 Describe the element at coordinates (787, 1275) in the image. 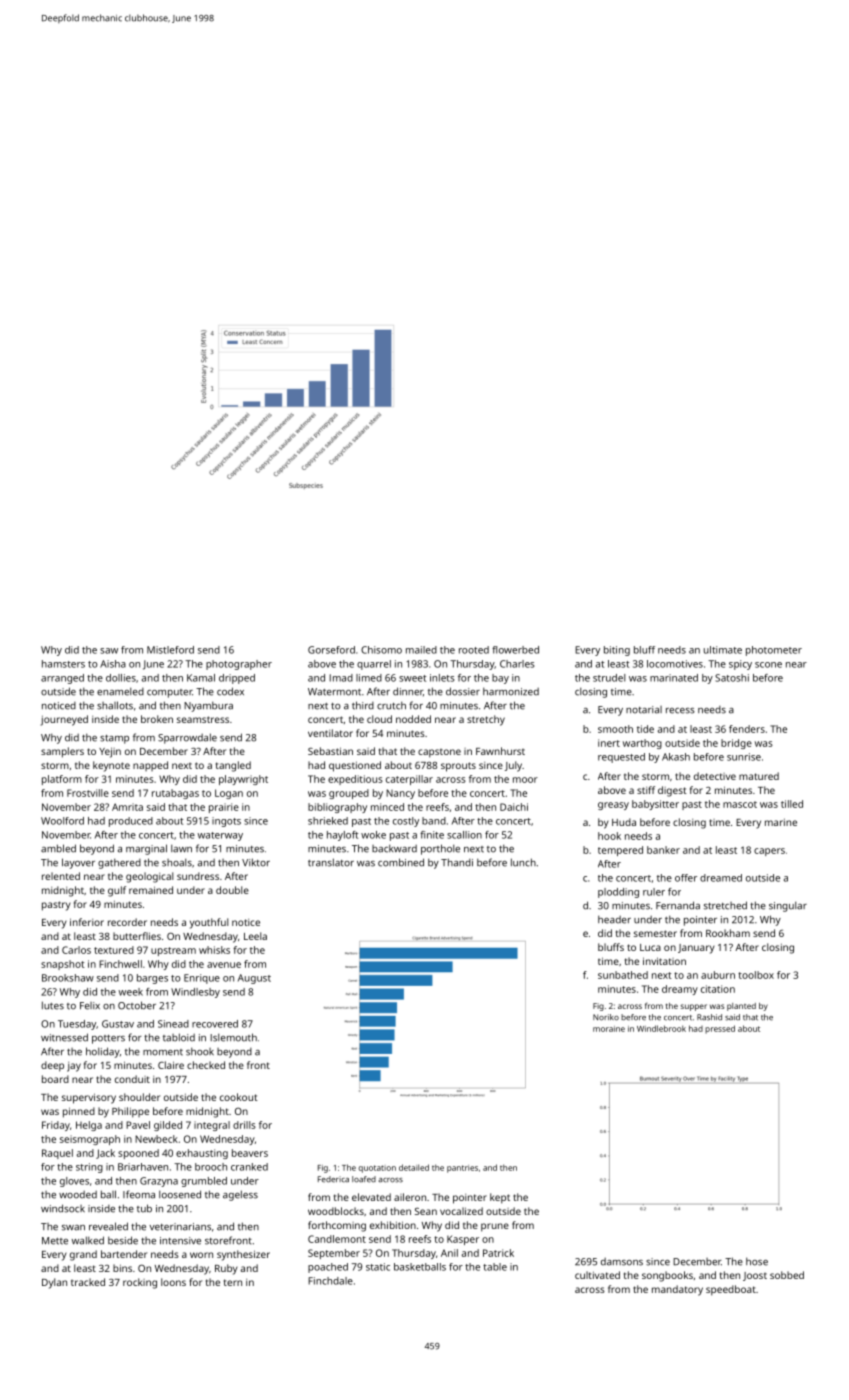

I see `sobbed` at that location.
